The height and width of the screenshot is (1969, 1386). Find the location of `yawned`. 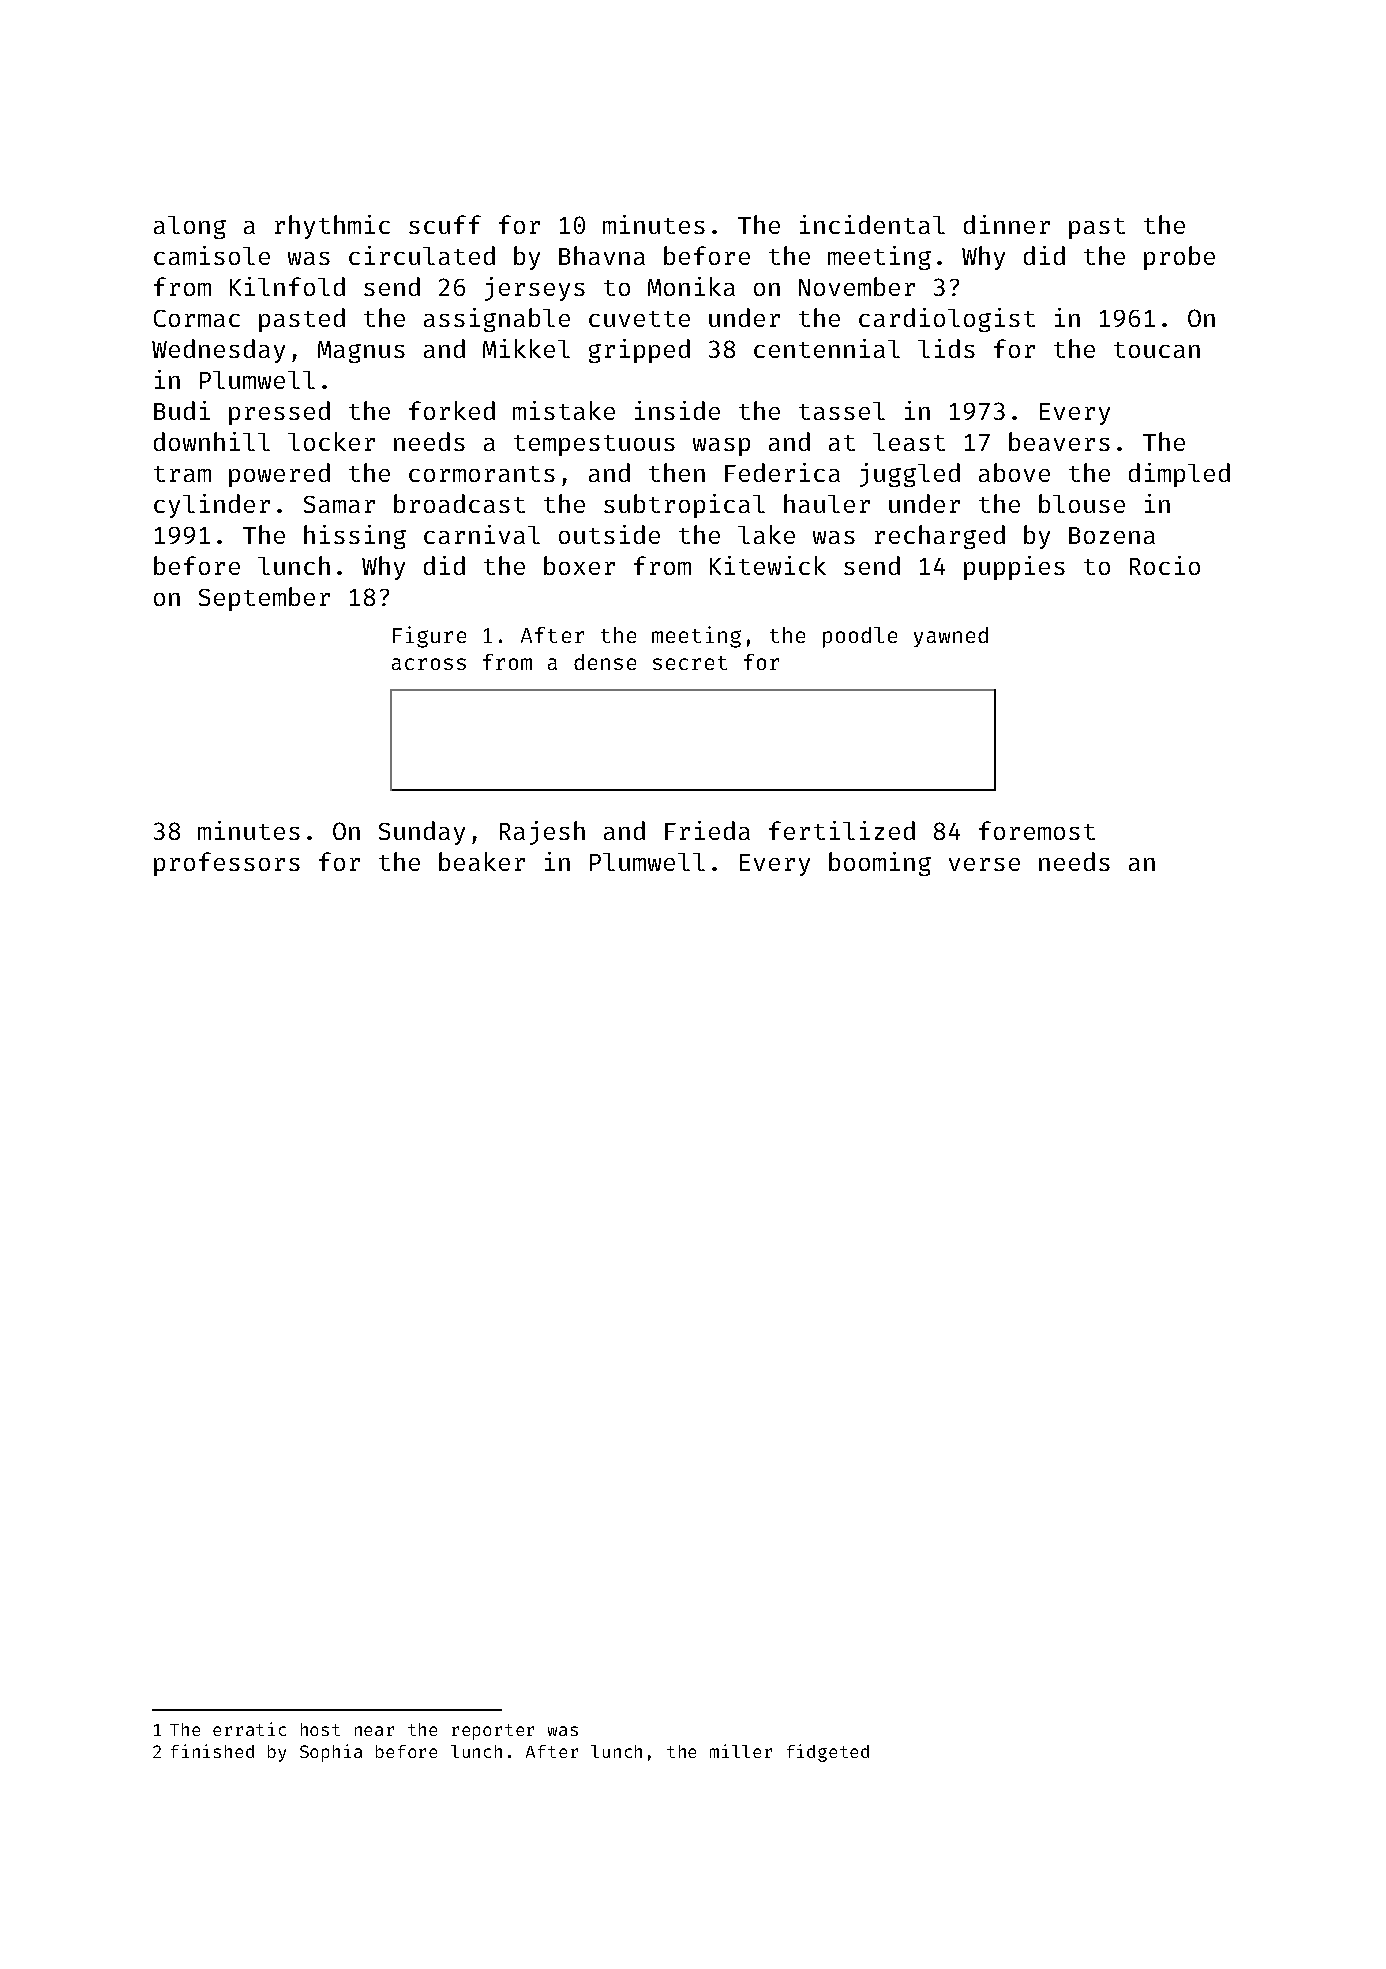

yawned is located at coordinates (951, 637).
